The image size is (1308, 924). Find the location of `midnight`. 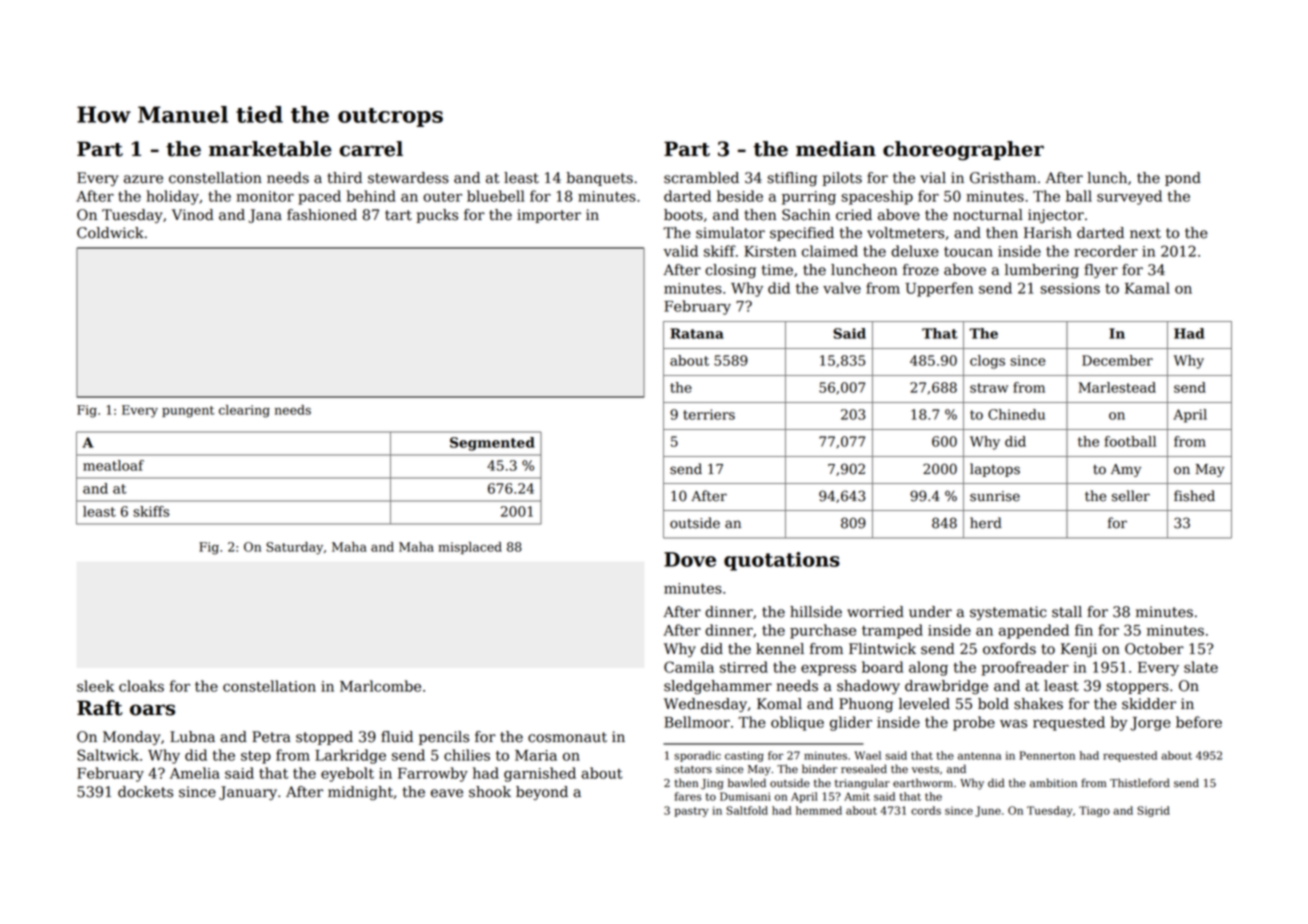

midnight is located at coordinates (360, 793).
